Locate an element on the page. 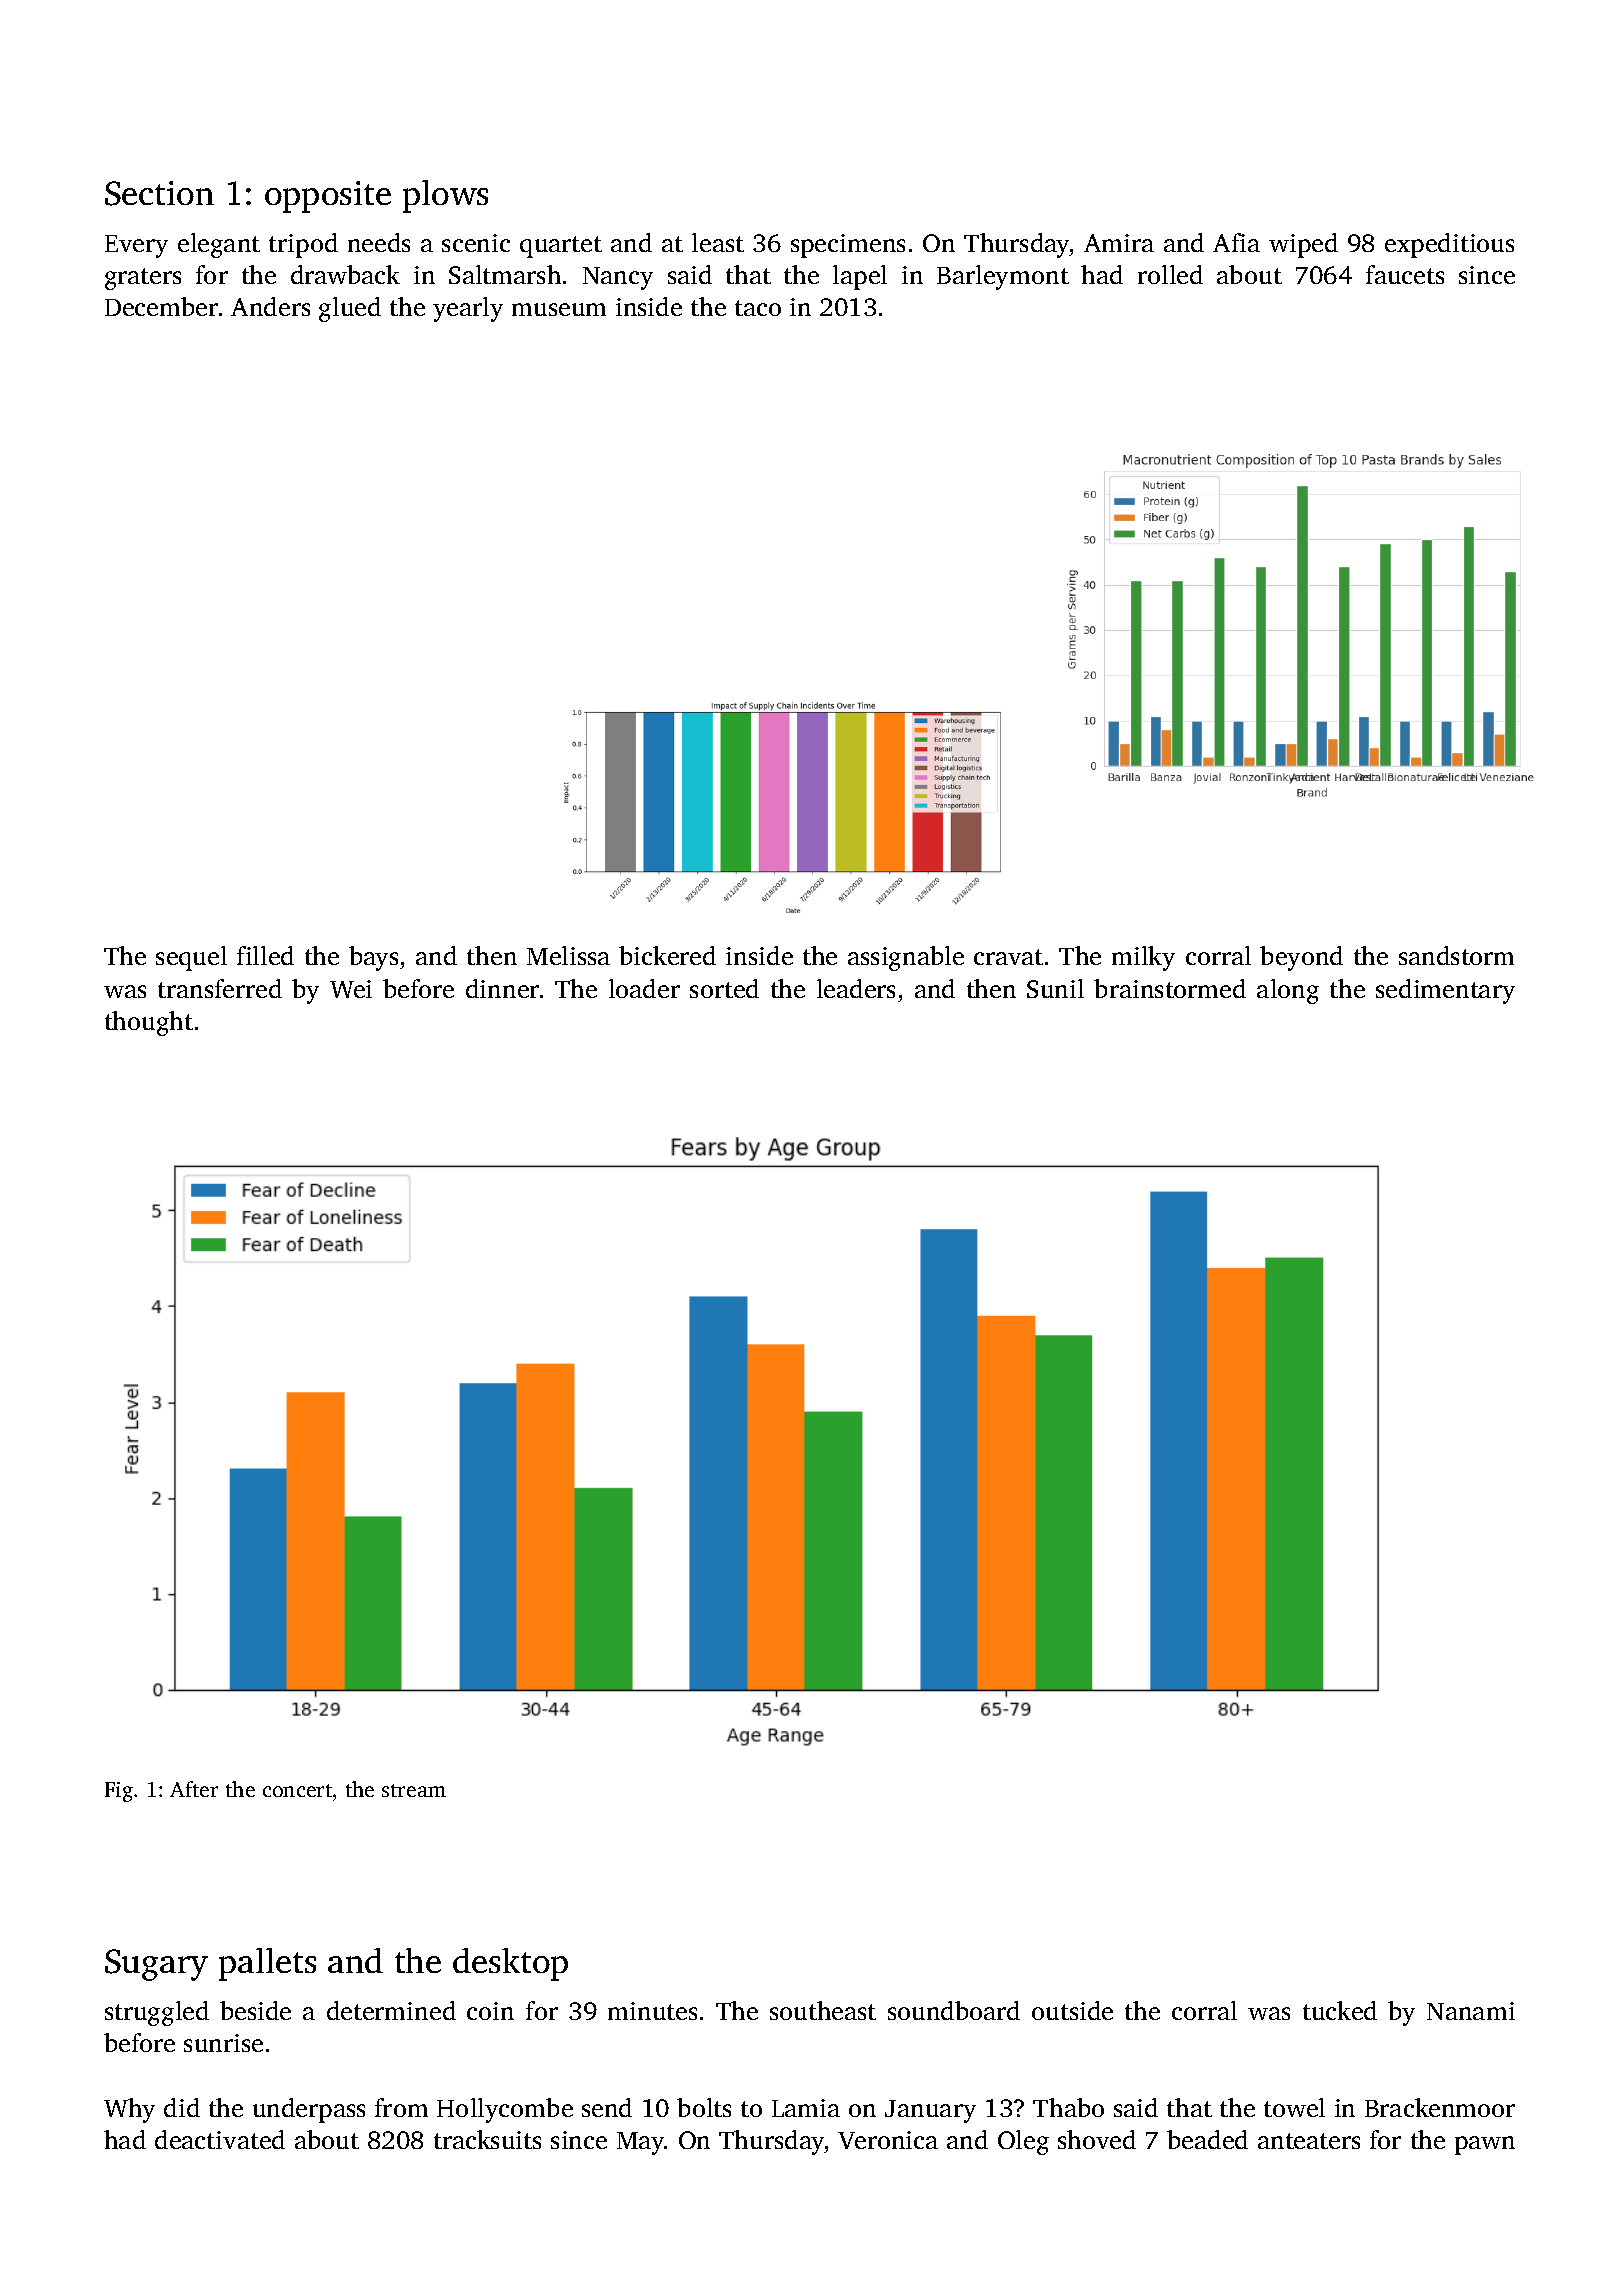 This image has height=2292, width=1620. opposite is located at coordinates (328, 197).
